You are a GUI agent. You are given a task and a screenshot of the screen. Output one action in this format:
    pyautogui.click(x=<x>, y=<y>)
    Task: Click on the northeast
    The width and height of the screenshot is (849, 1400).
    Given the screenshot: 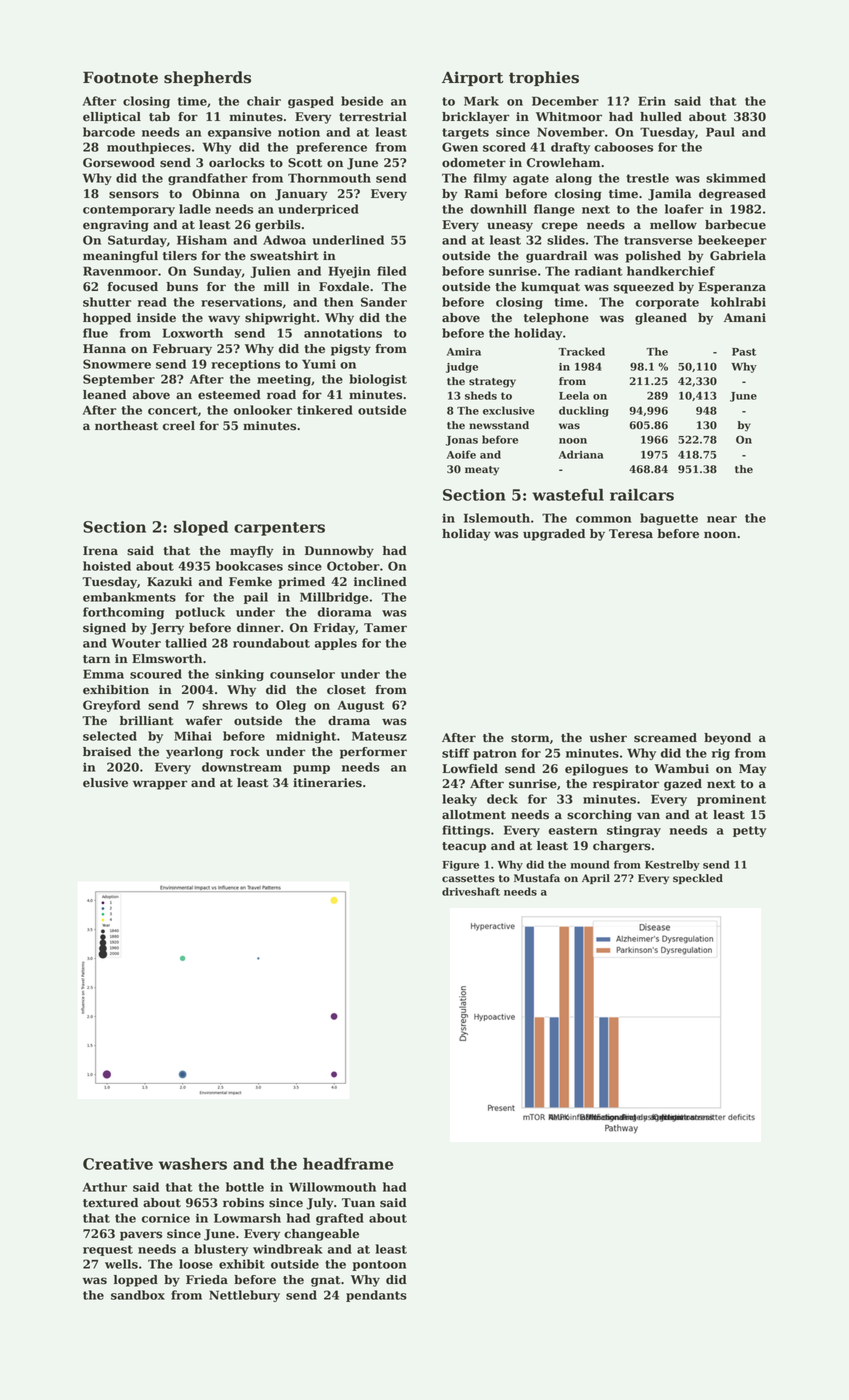 What is the action you would take?
    pyautogui.click(x=126, y=426)
